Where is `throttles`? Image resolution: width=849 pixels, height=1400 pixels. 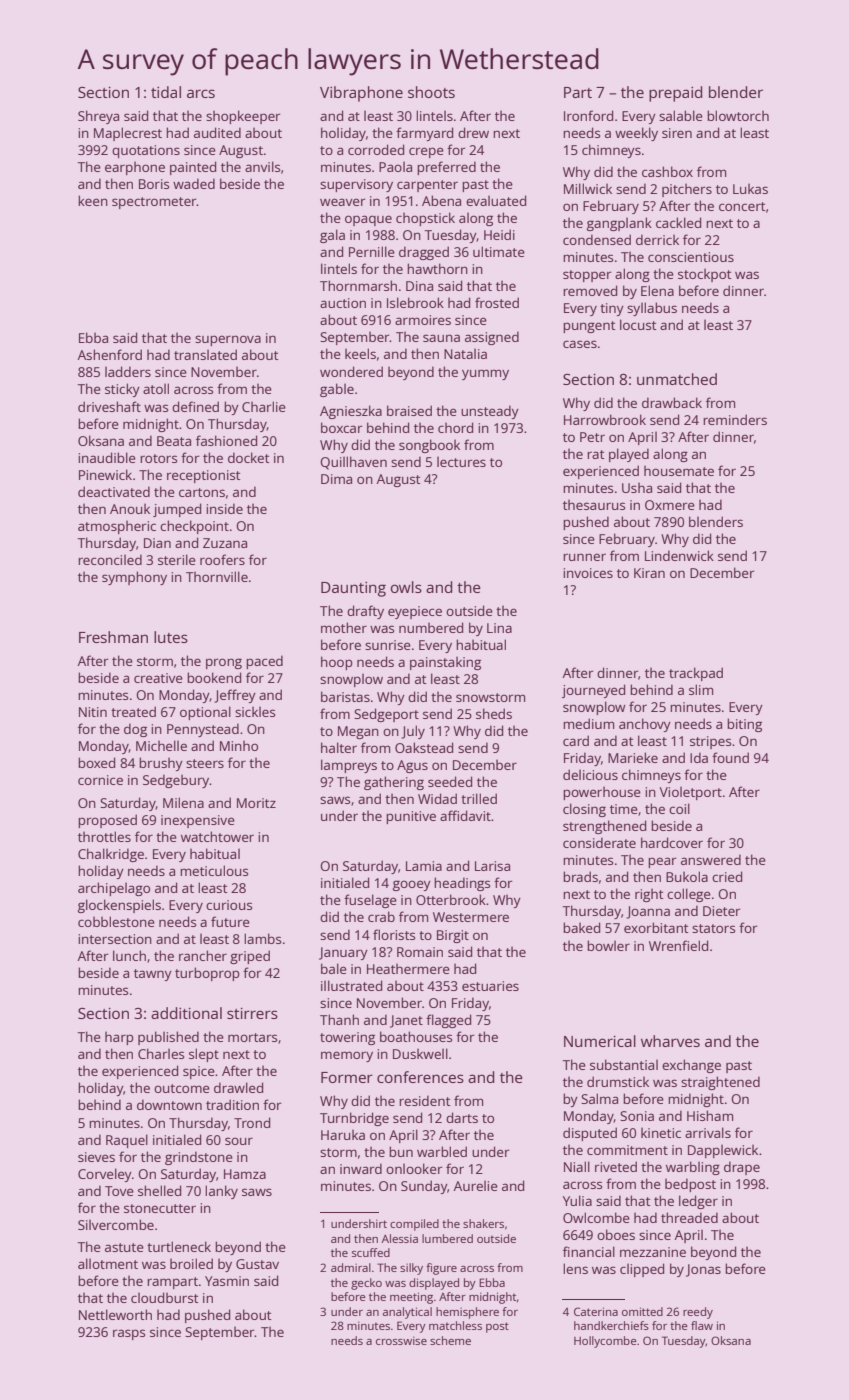
throttles is located at coordinates (104, 836).
